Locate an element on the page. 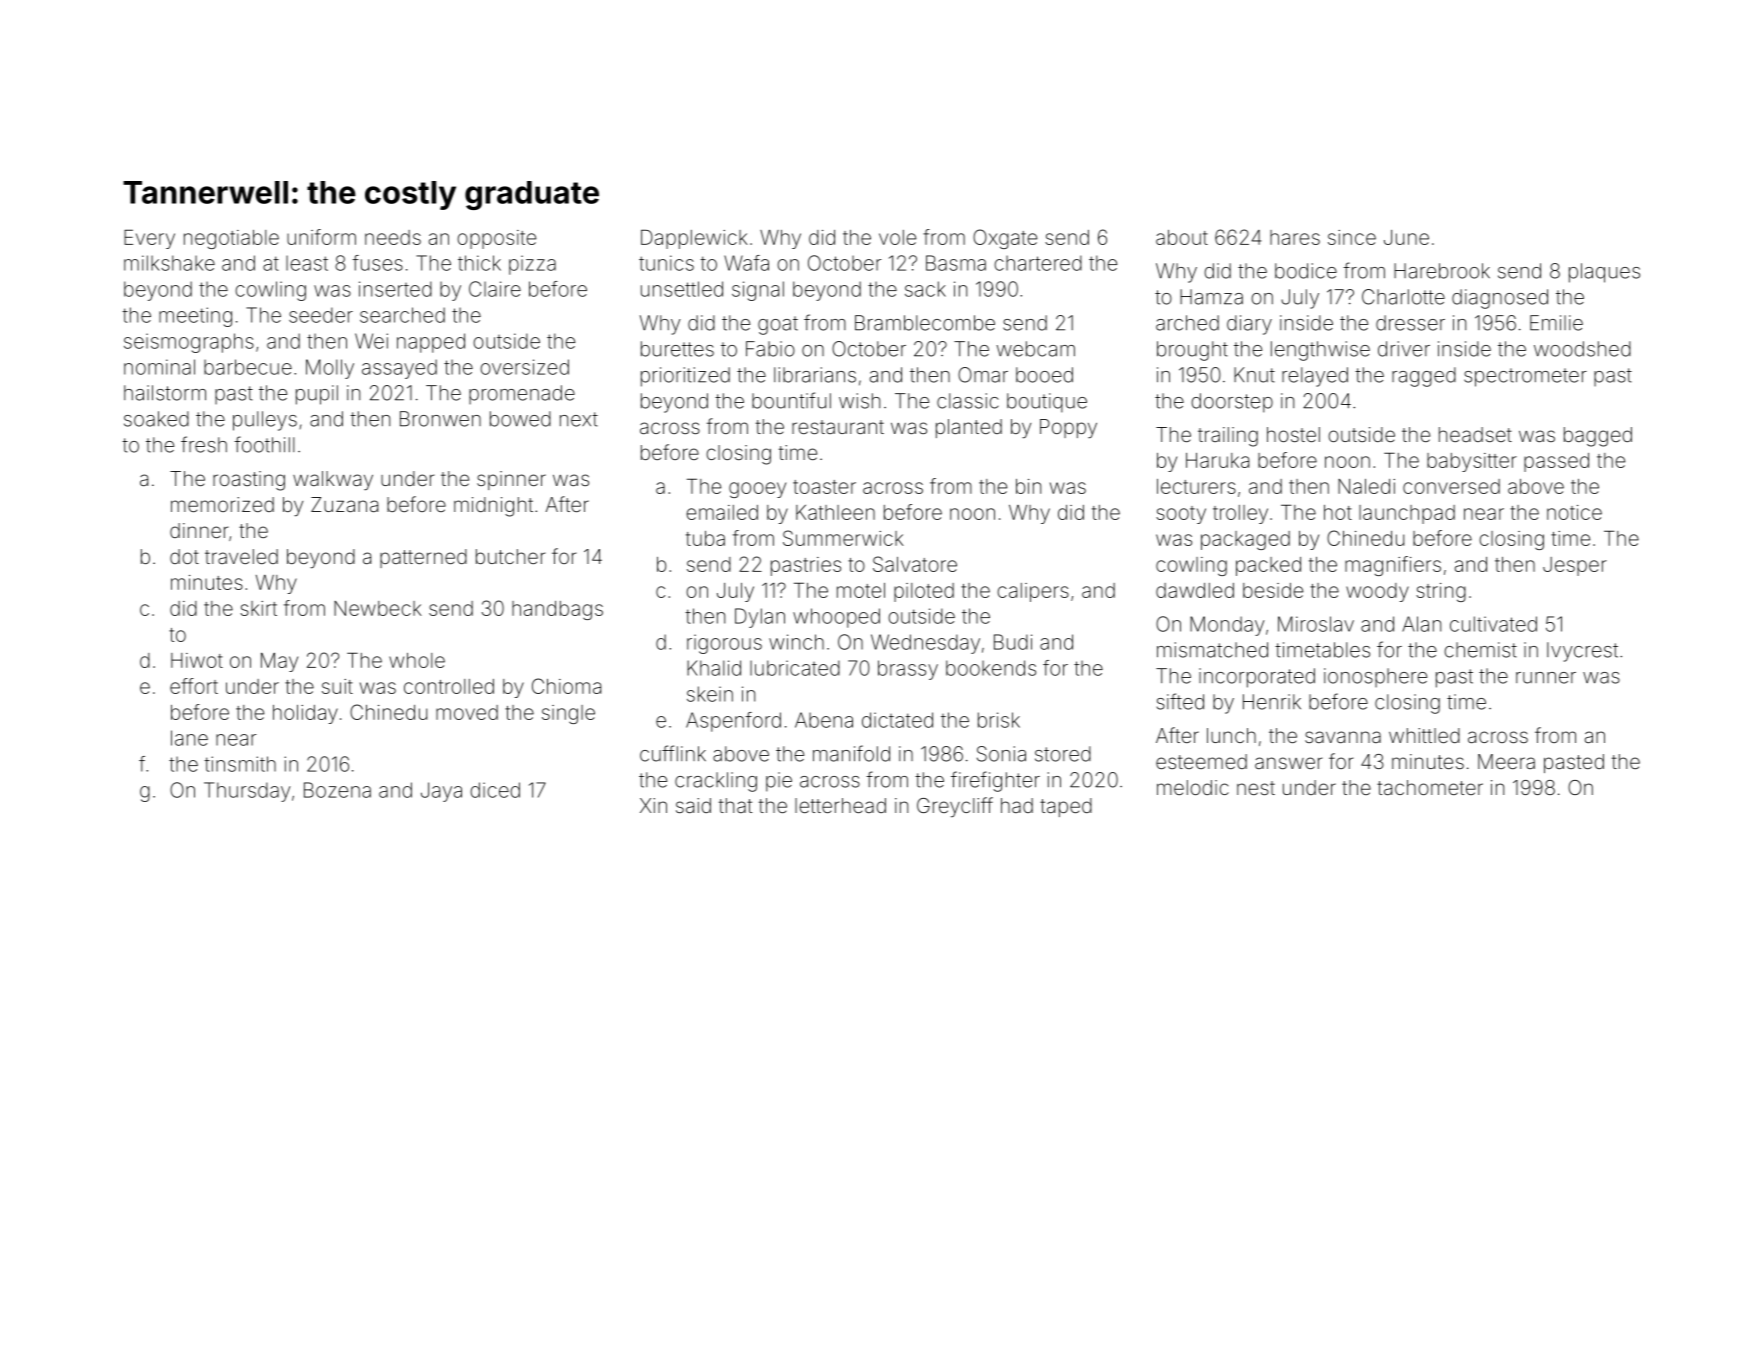  diced is located at coordinates (495, 790).
